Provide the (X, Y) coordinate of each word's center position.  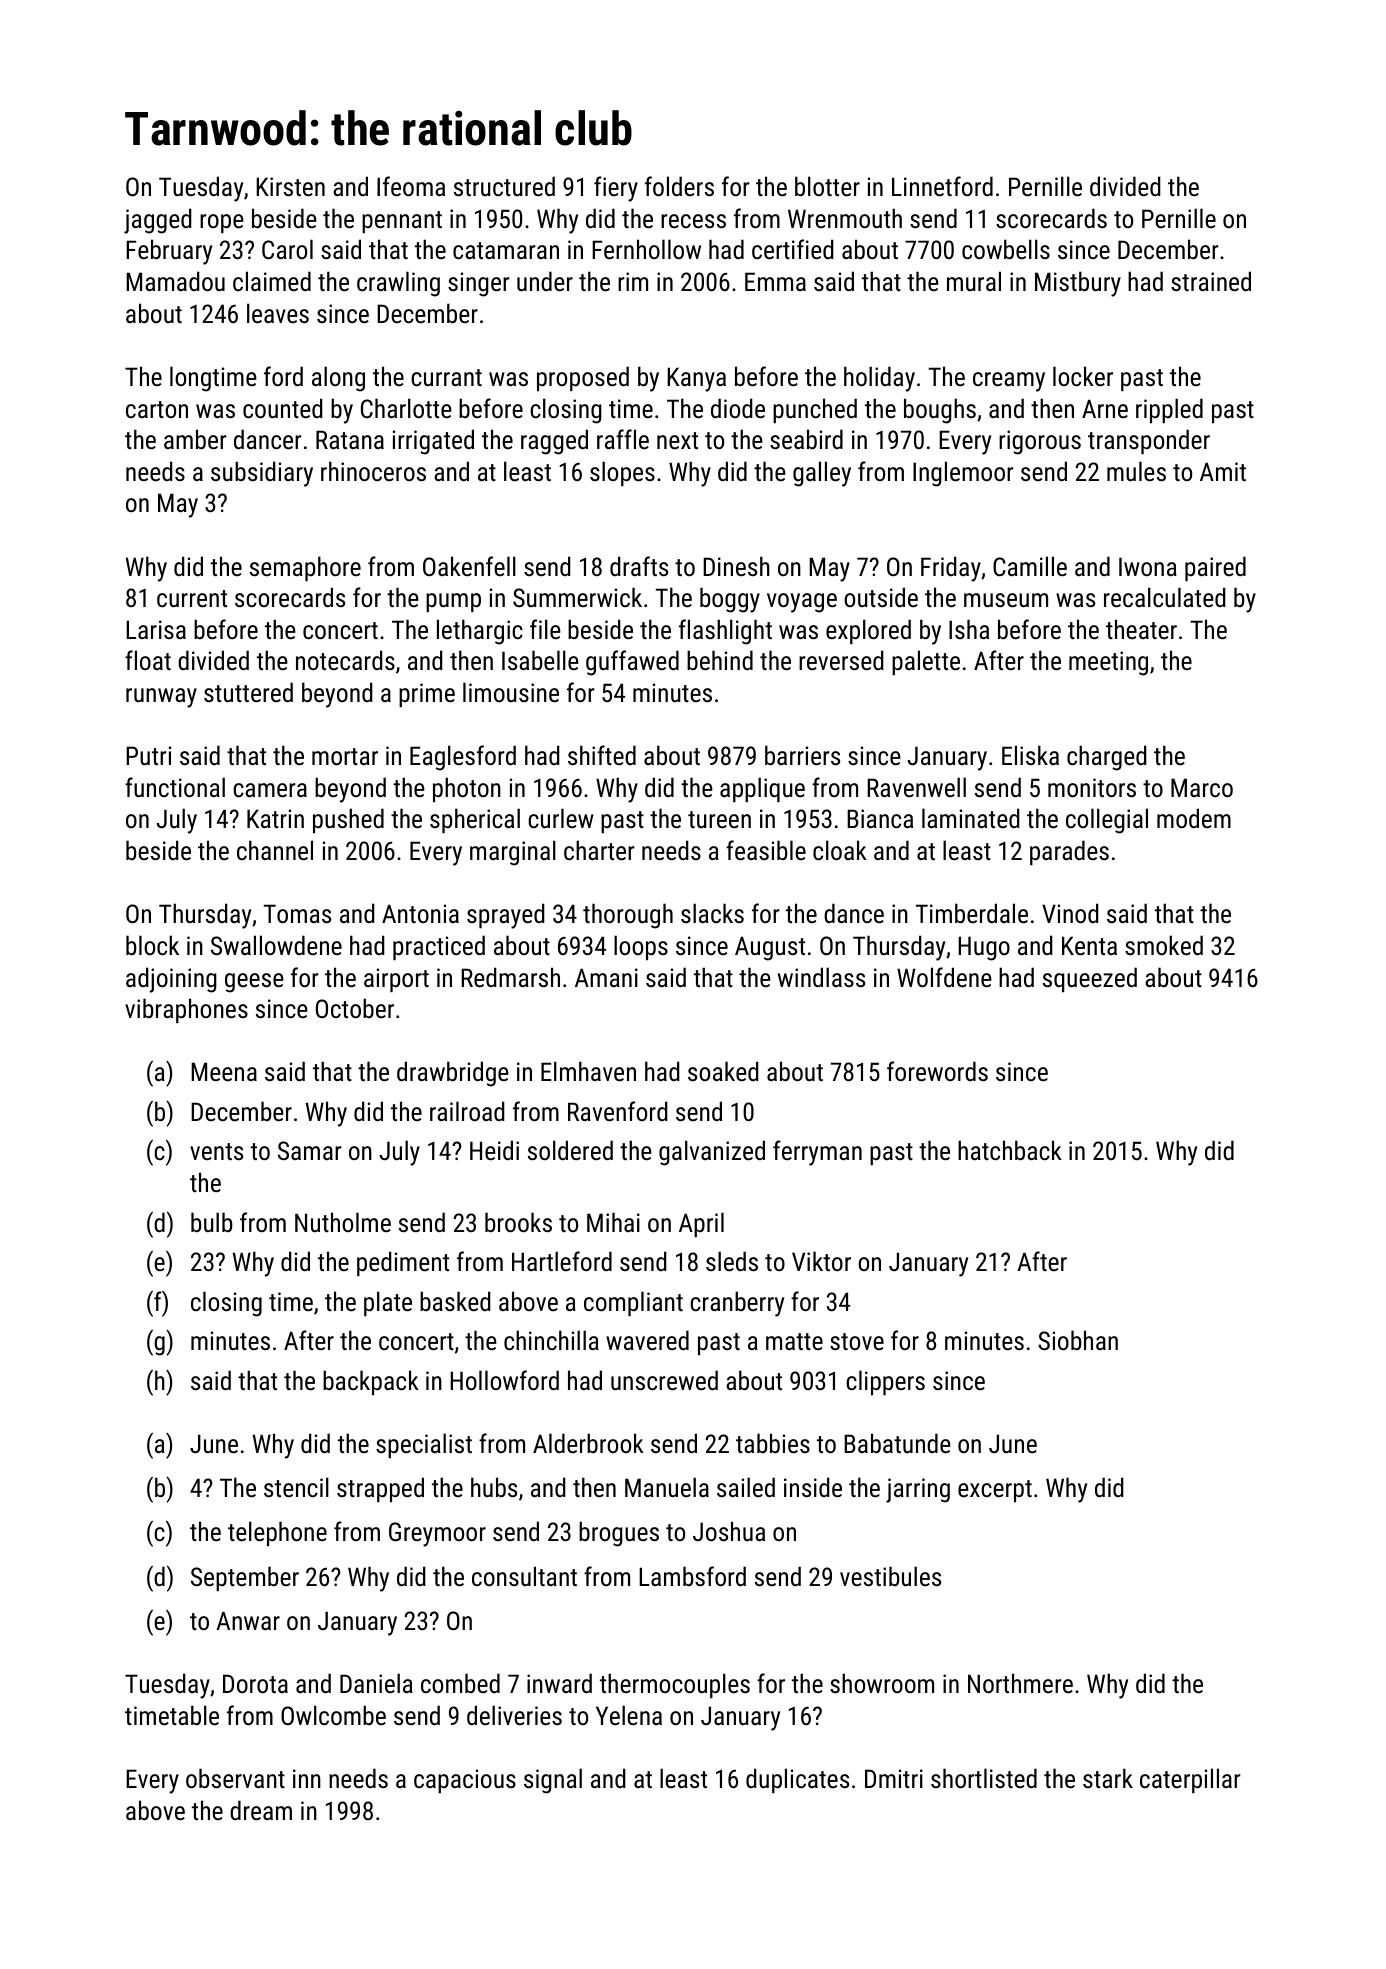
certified (793, 249)
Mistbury (1078, 284)
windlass (821, 977)
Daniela (376, 1683)
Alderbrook (588, 1443)
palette (926, 662)
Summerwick (577, 597)
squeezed (1090, 979)
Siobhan (1078, 1340)
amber (195, 439)
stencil (296, 1487)
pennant (402, 222)
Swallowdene (276, 945)
